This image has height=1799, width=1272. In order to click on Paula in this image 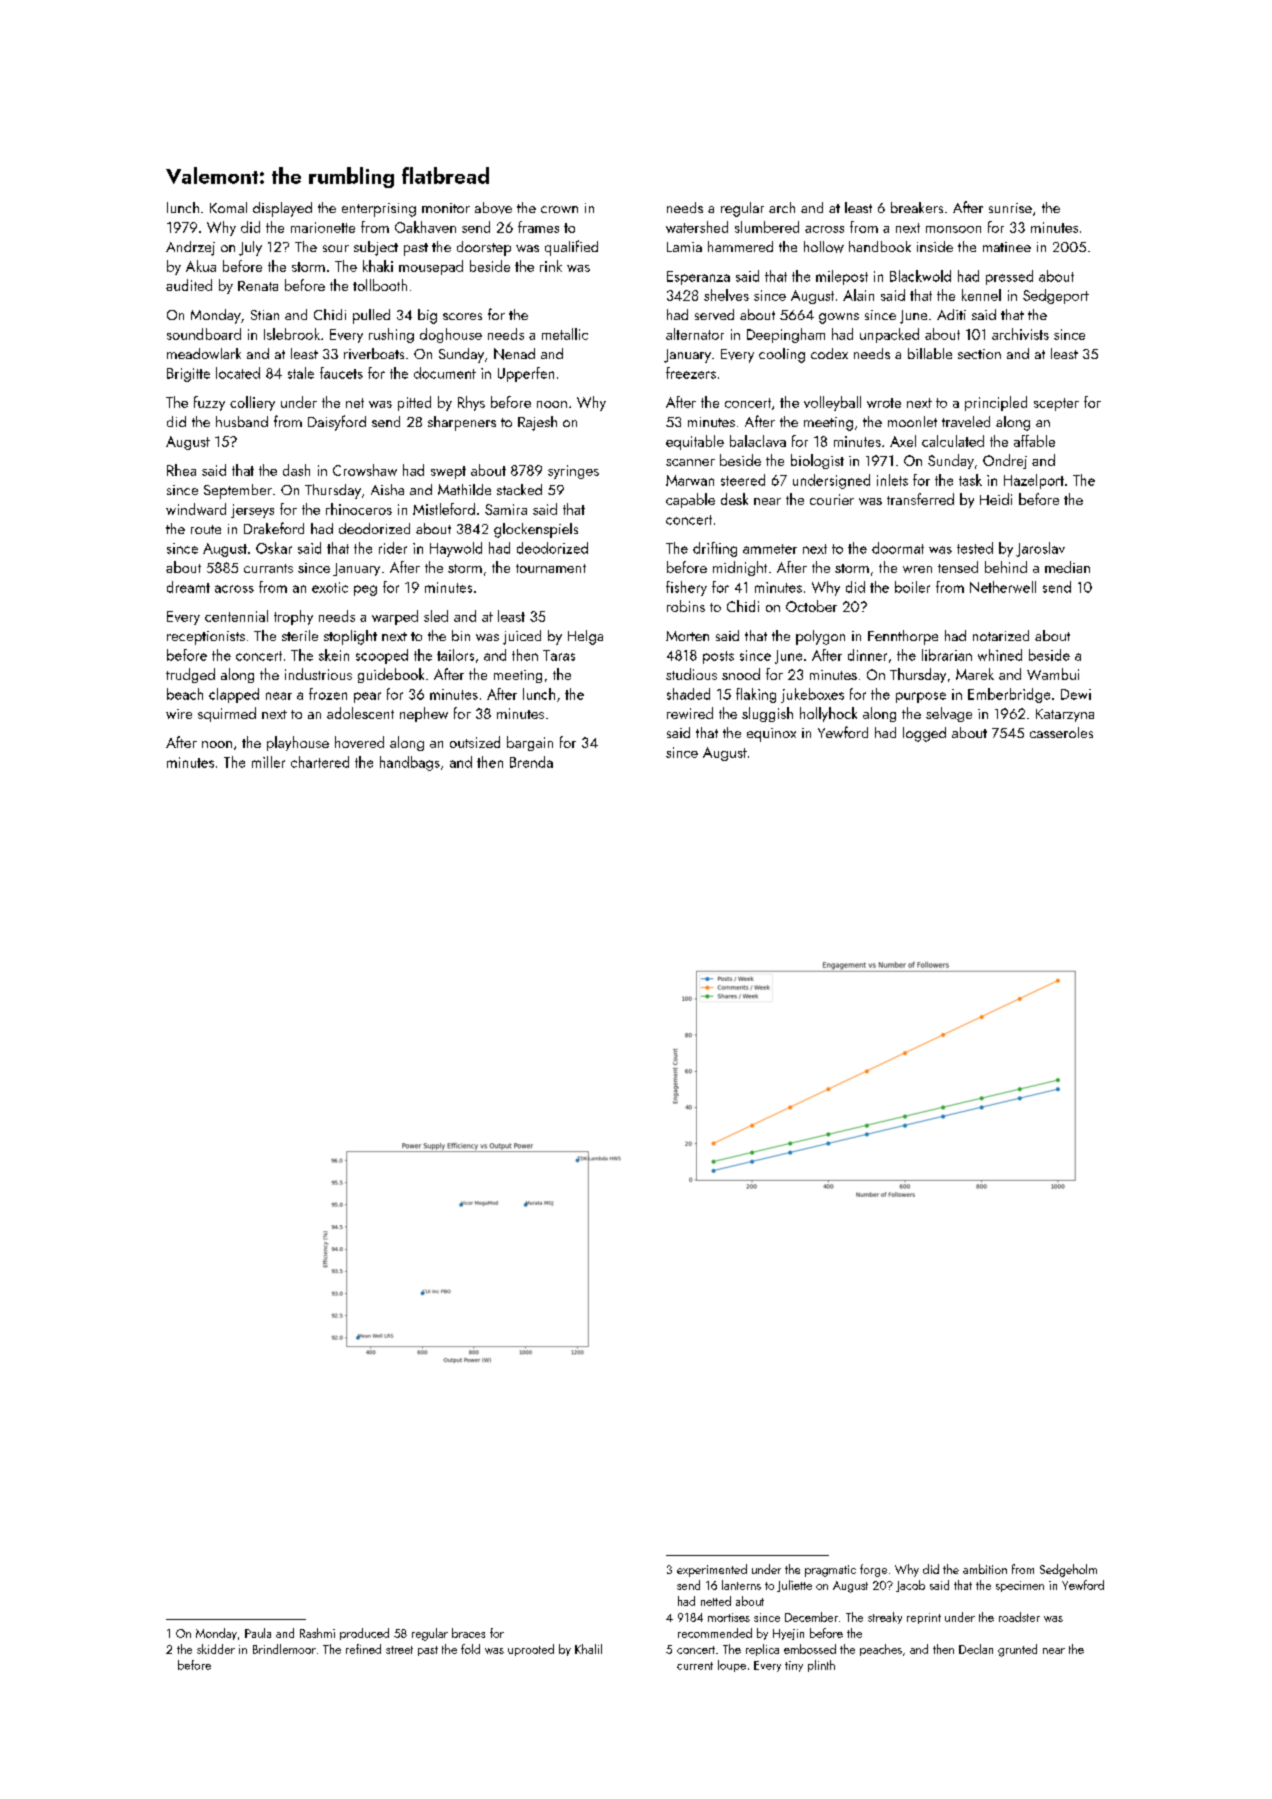, I will do `click(258, 1633)`.
